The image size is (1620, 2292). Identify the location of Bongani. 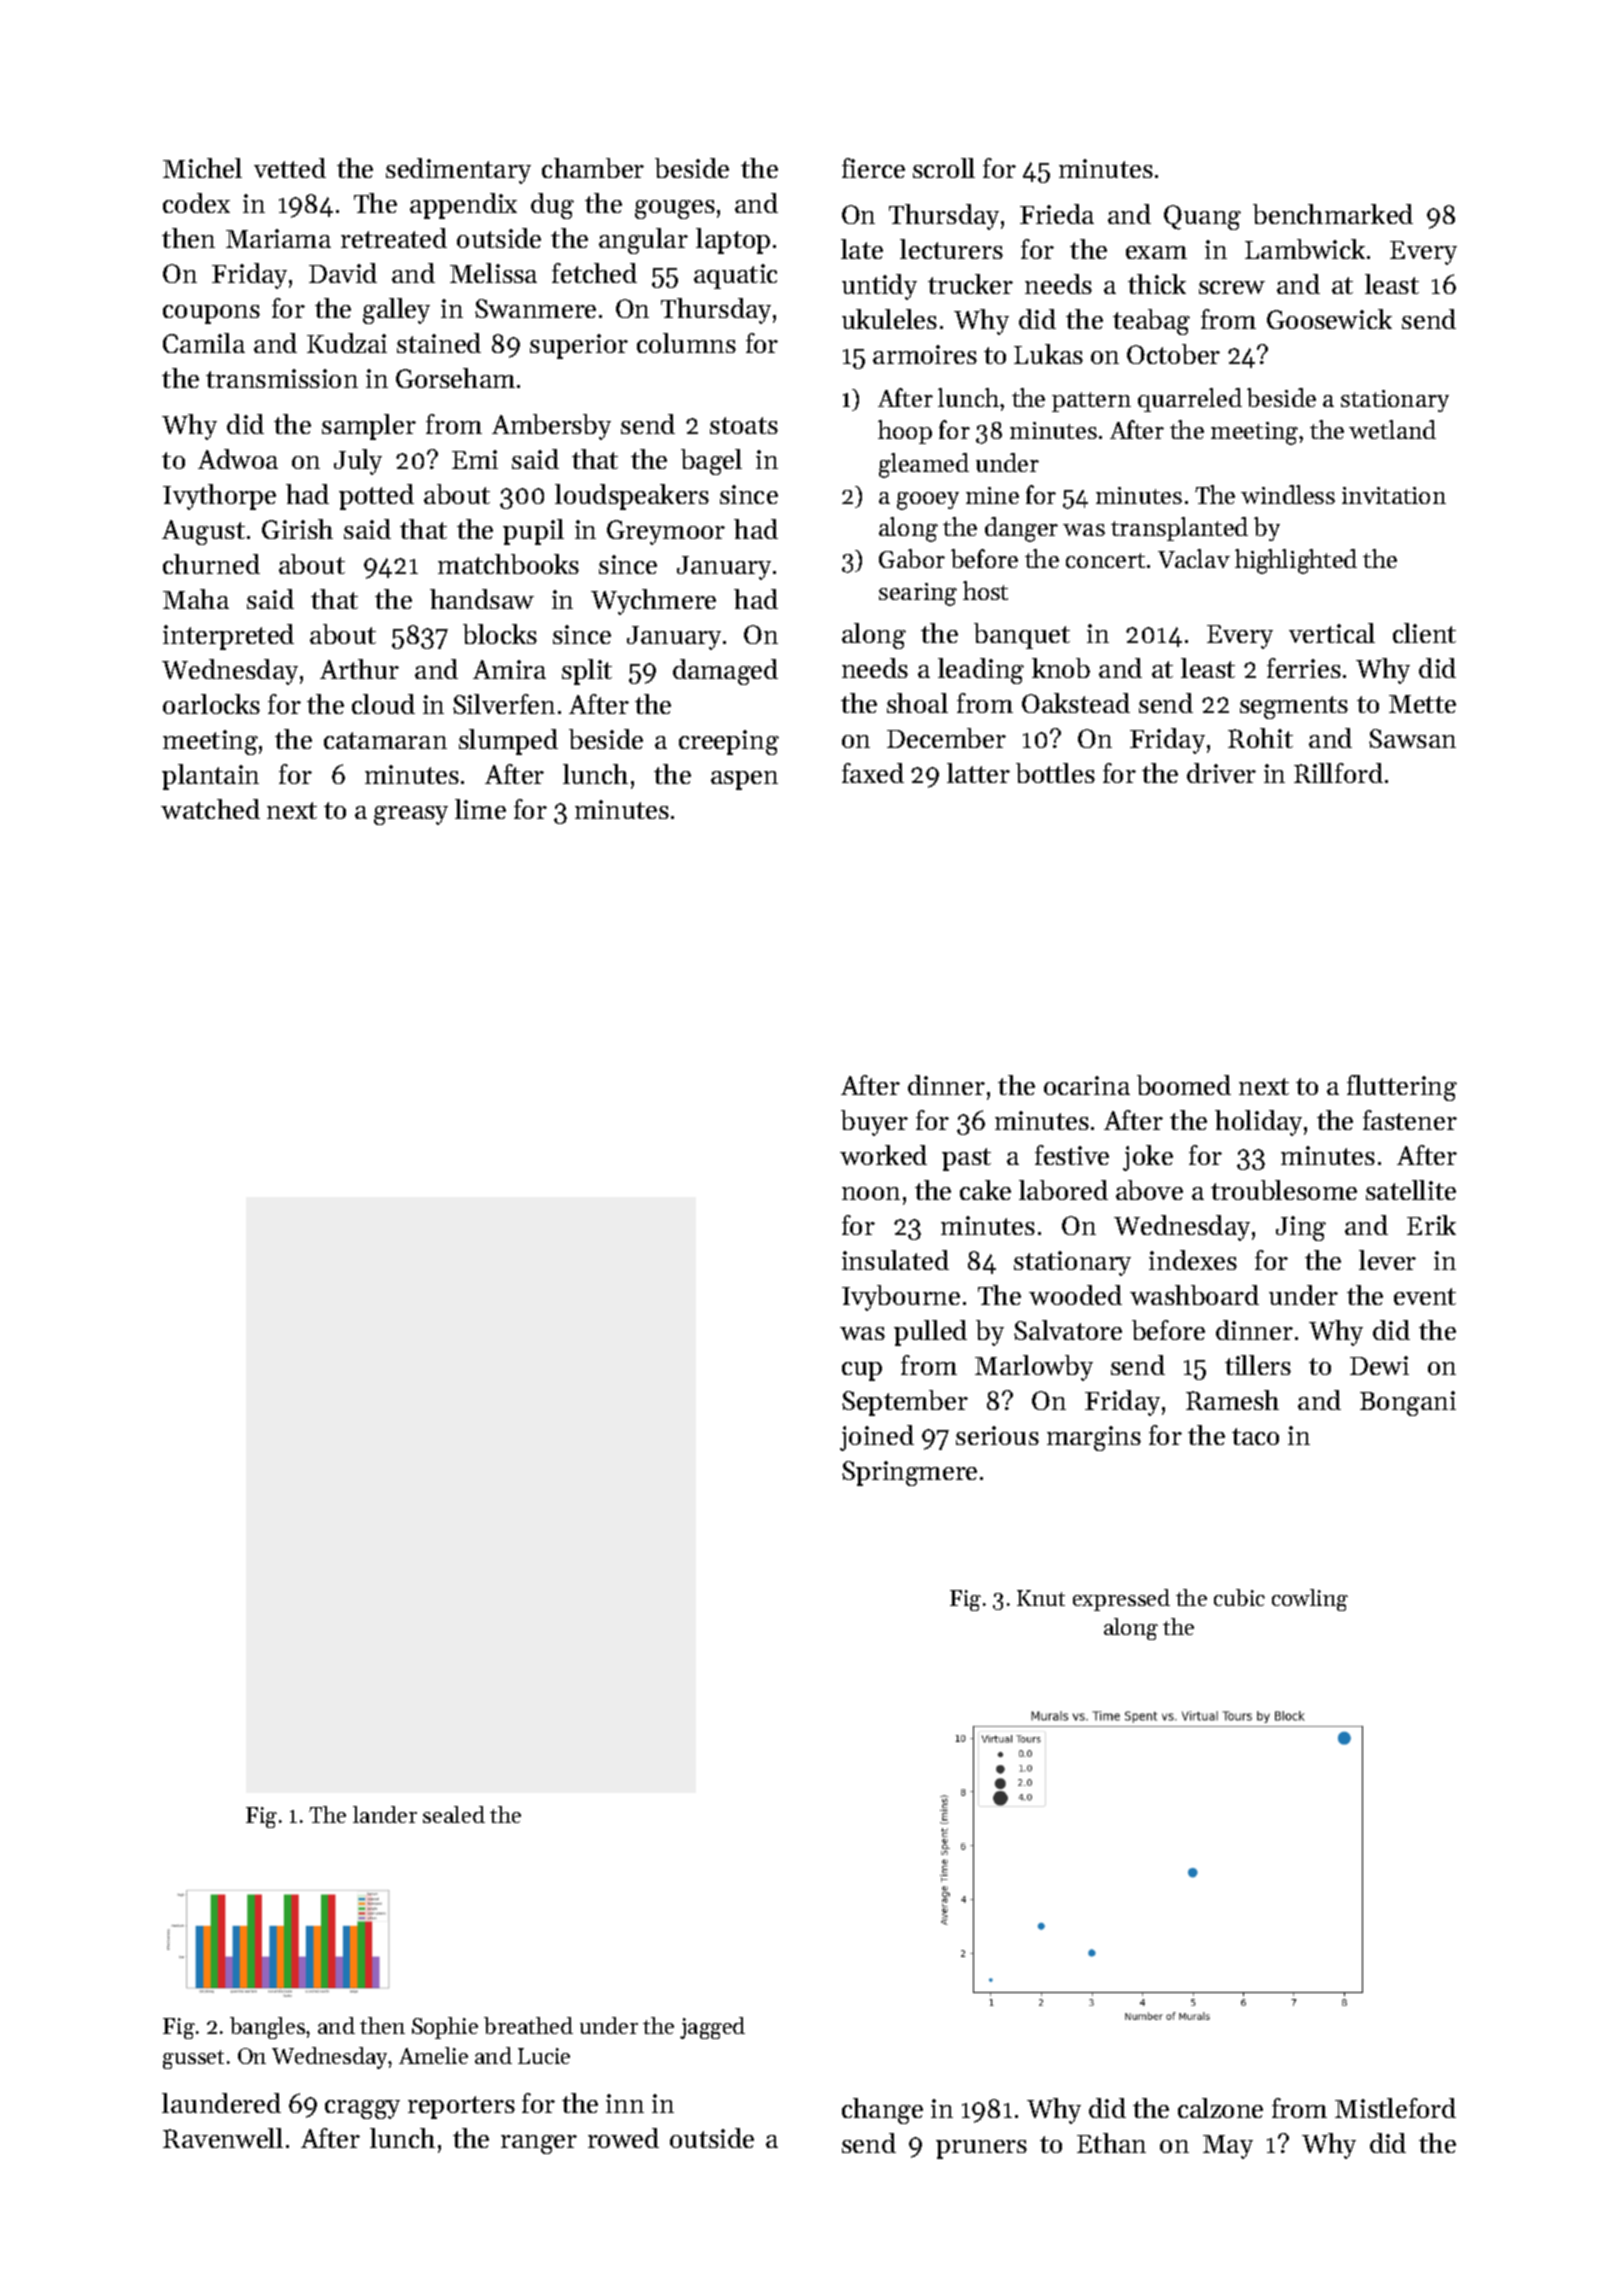
(1408, 1403).
